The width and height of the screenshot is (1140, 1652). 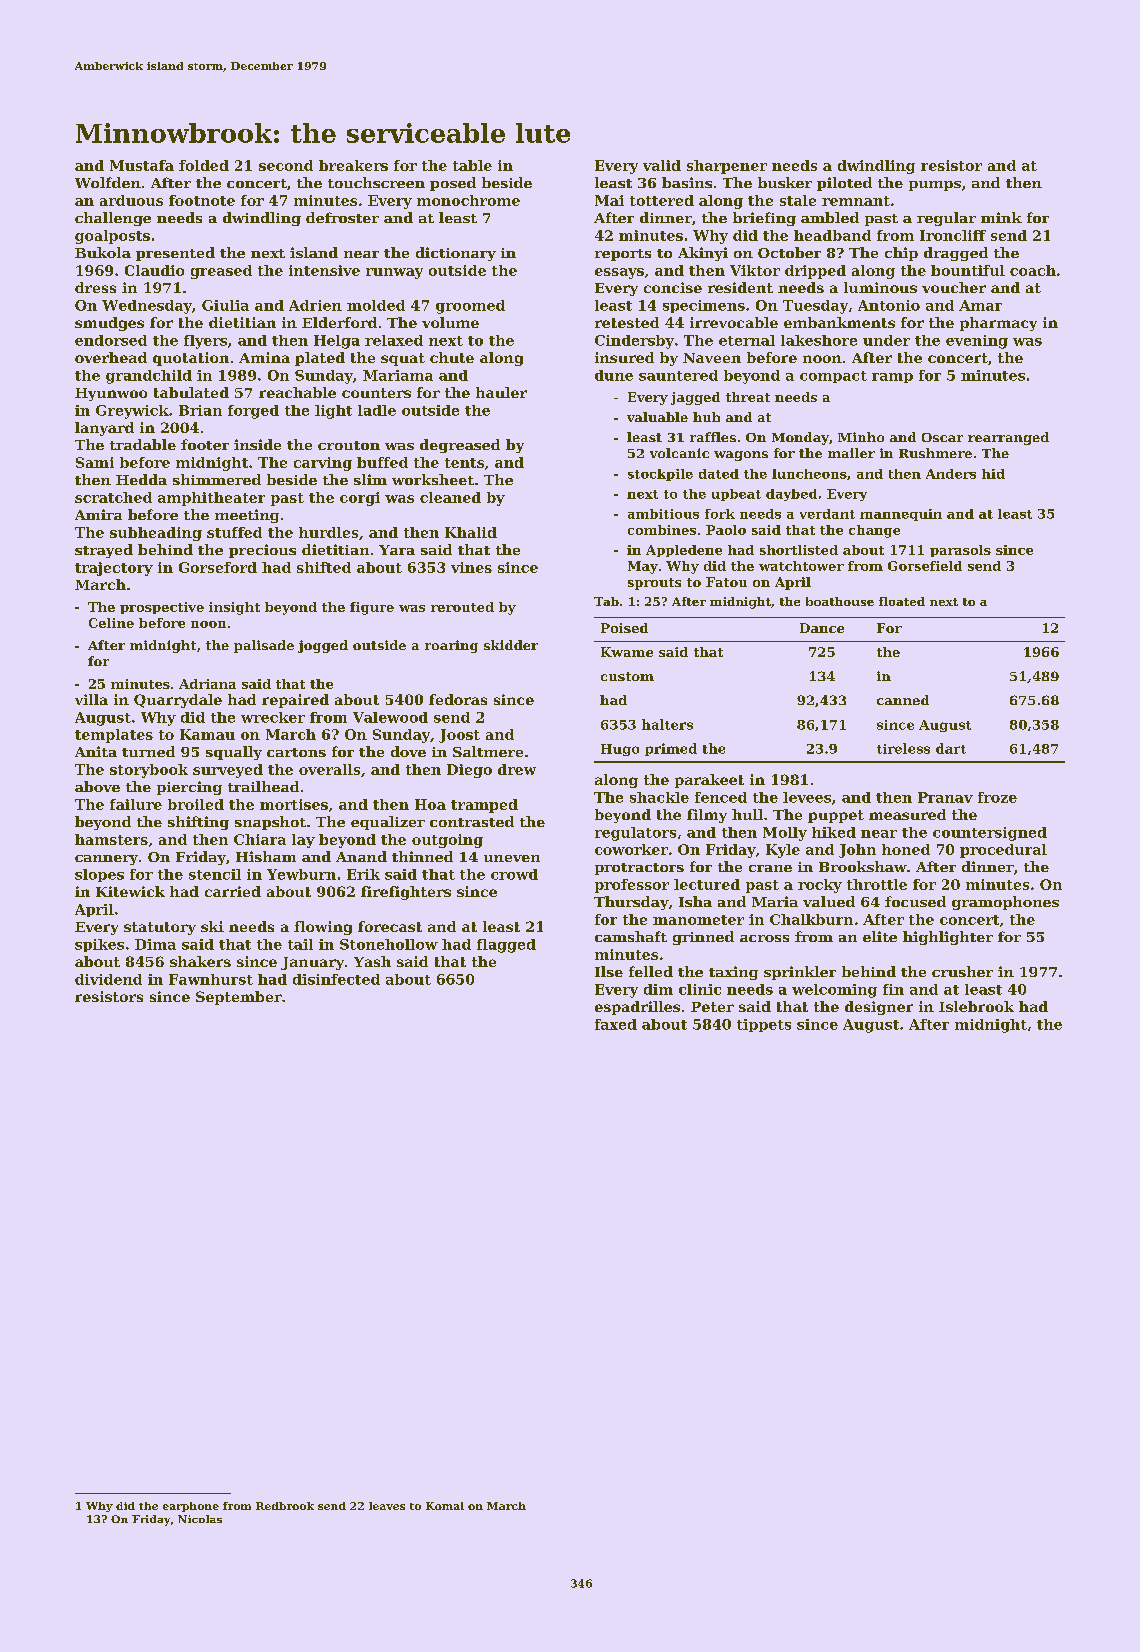 I want to click on monochrome, so click(x=468, y=200).
